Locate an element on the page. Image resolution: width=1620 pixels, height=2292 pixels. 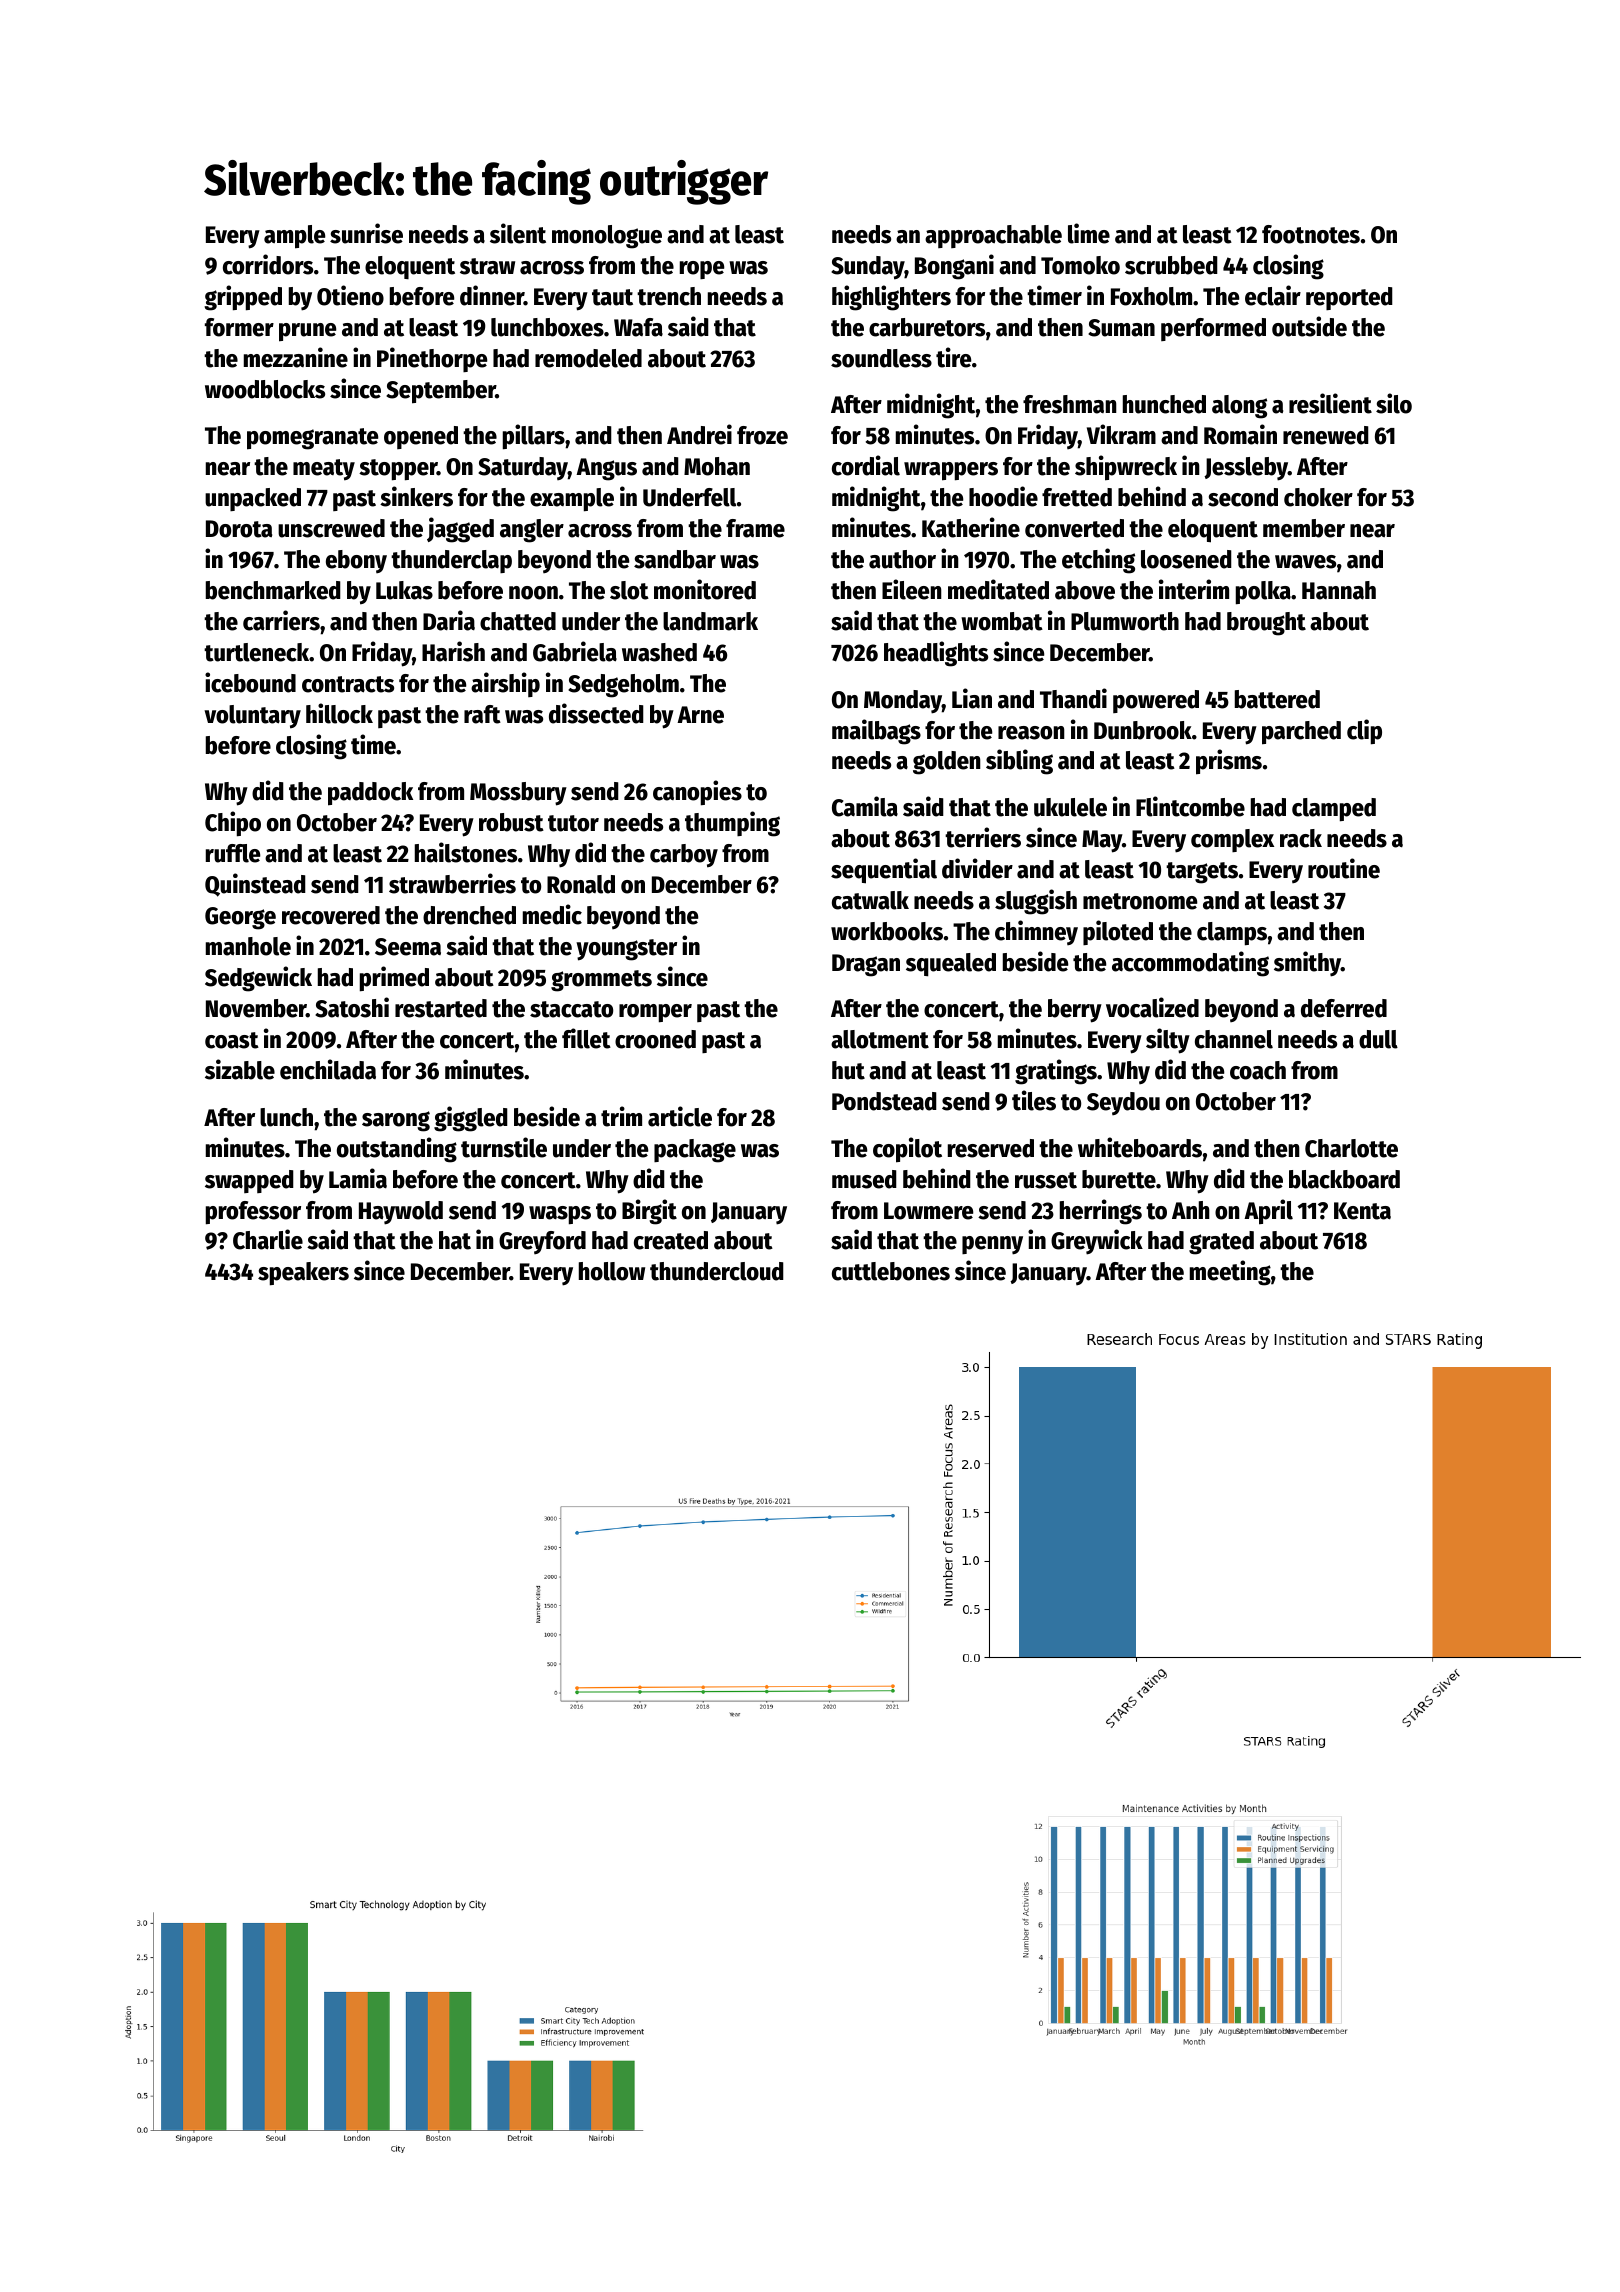
sarong is located at coordinates (396, 1121).
